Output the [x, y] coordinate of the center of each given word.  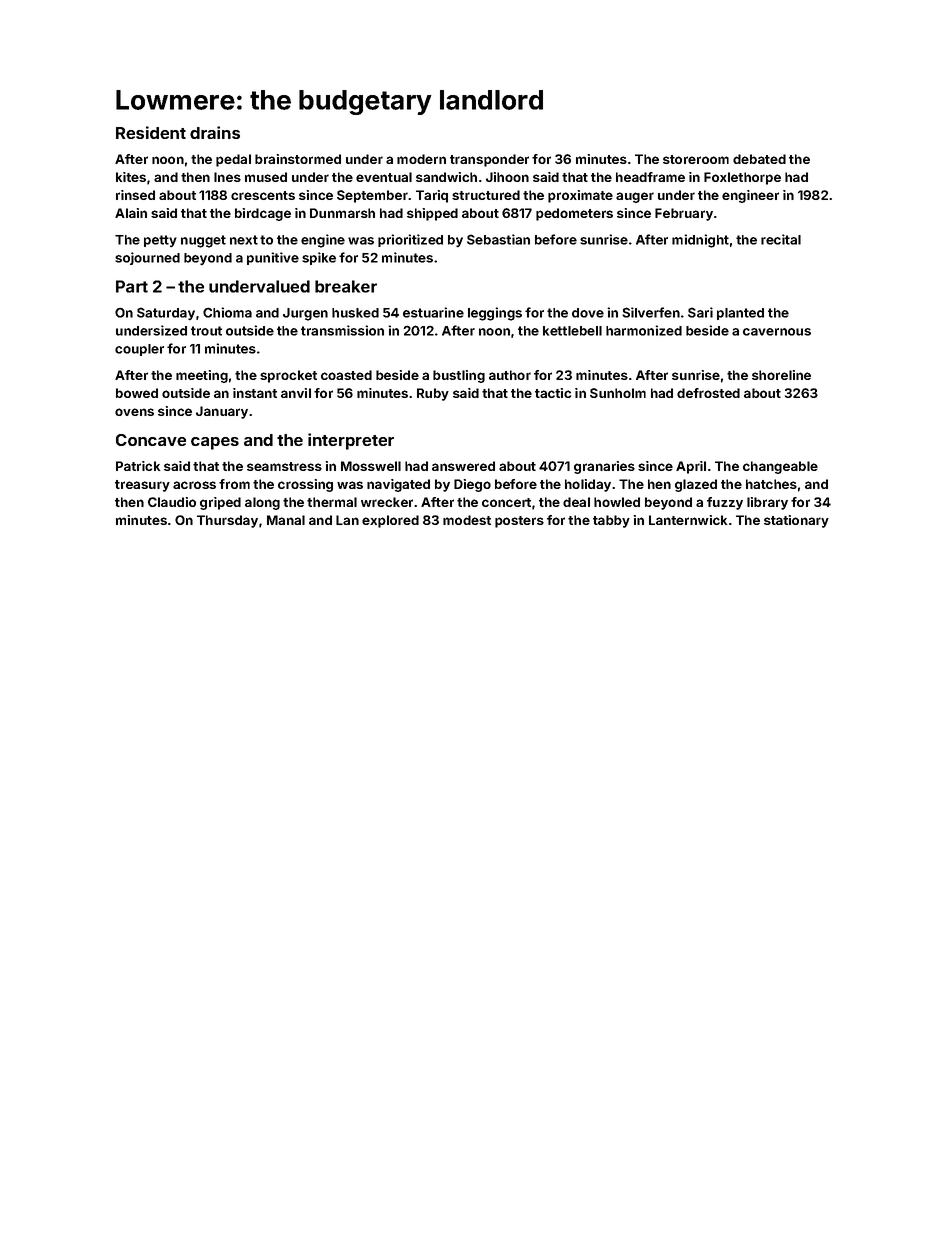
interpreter [351, 441]
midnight [700, 241]
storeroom [696, 159]
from [234, 484]
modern [421, 159]
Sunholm [618, 393]
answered [463, 466]
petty [160, 241]
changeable [780, 467]
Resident [151, 132]
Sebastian [498, 239]
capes [215, 443]
